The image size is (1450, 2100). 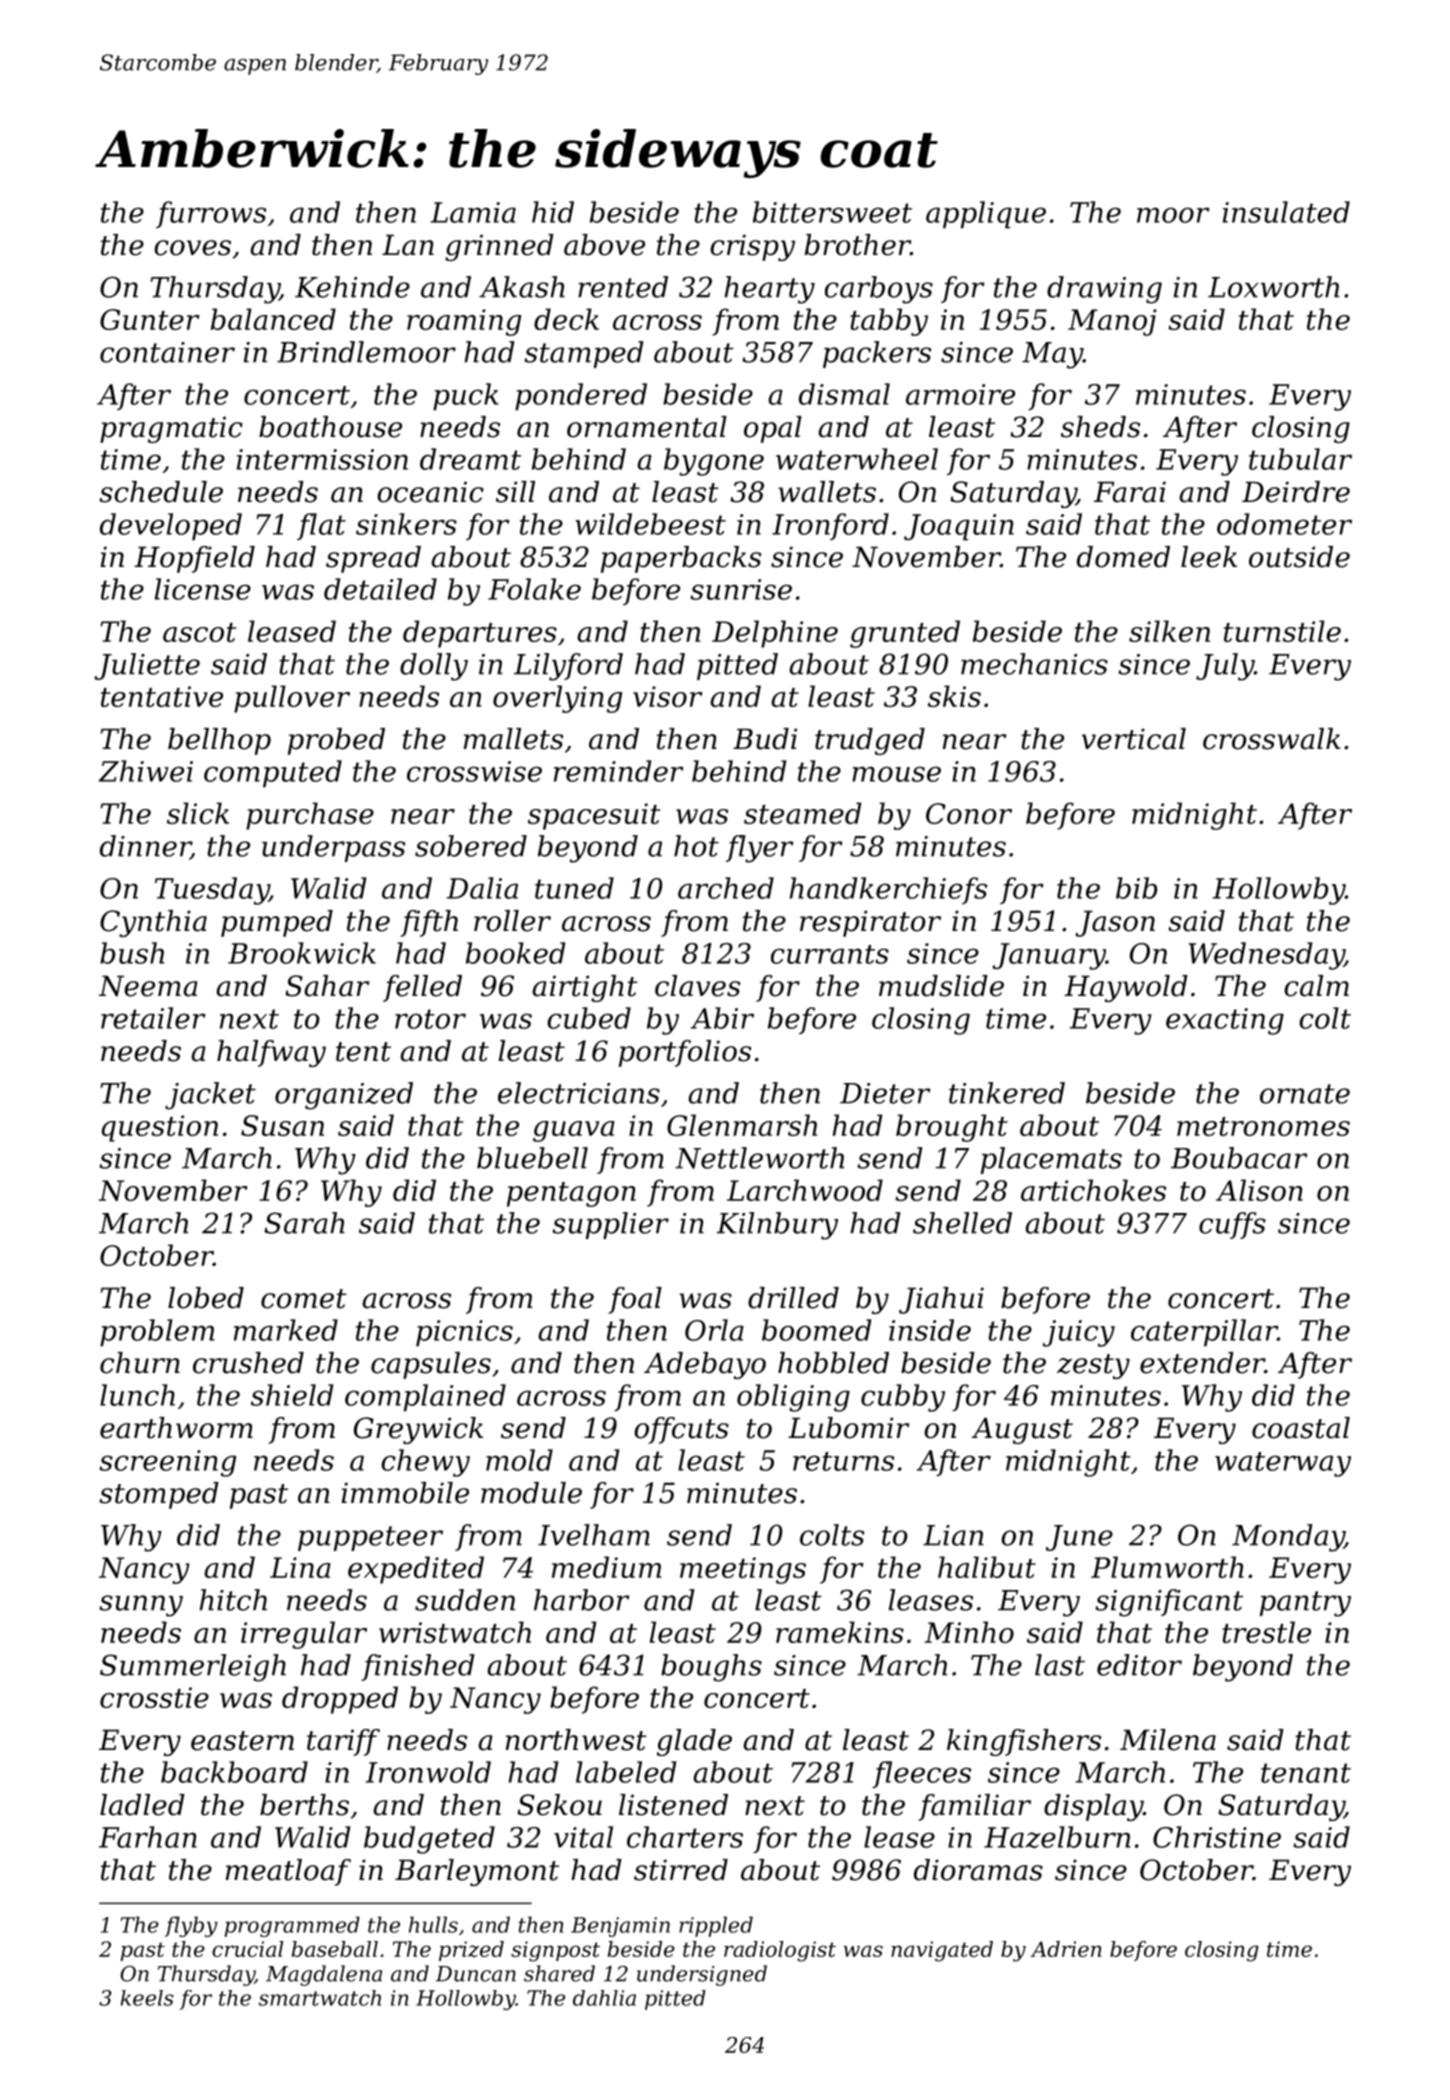 What do you see at coordinates (1273, 287) in the screenshot?
I see `Loxworth` at bounding box center [1273, 287].
